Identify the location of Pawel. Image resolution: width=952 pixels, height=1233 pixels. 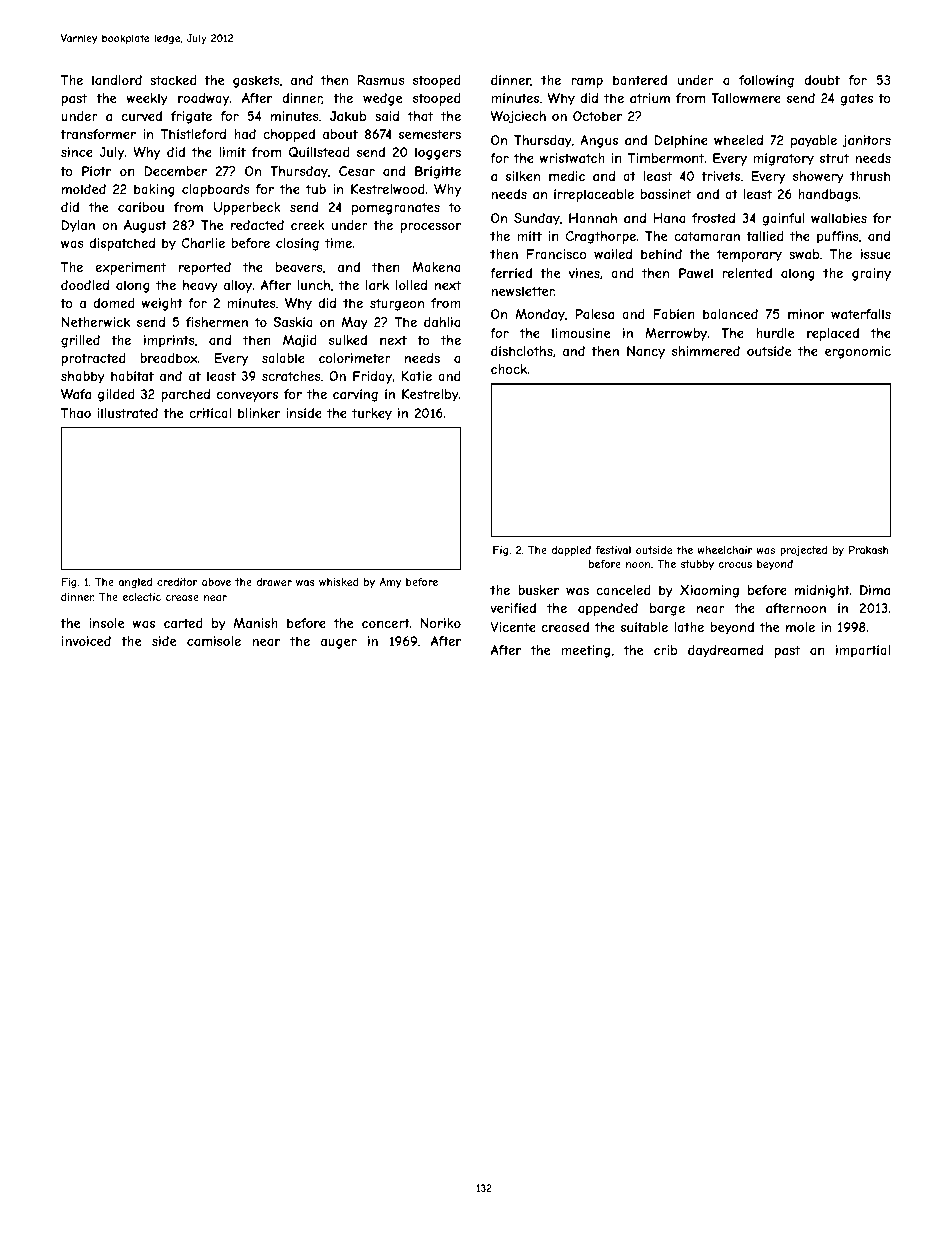
(696, 273).
